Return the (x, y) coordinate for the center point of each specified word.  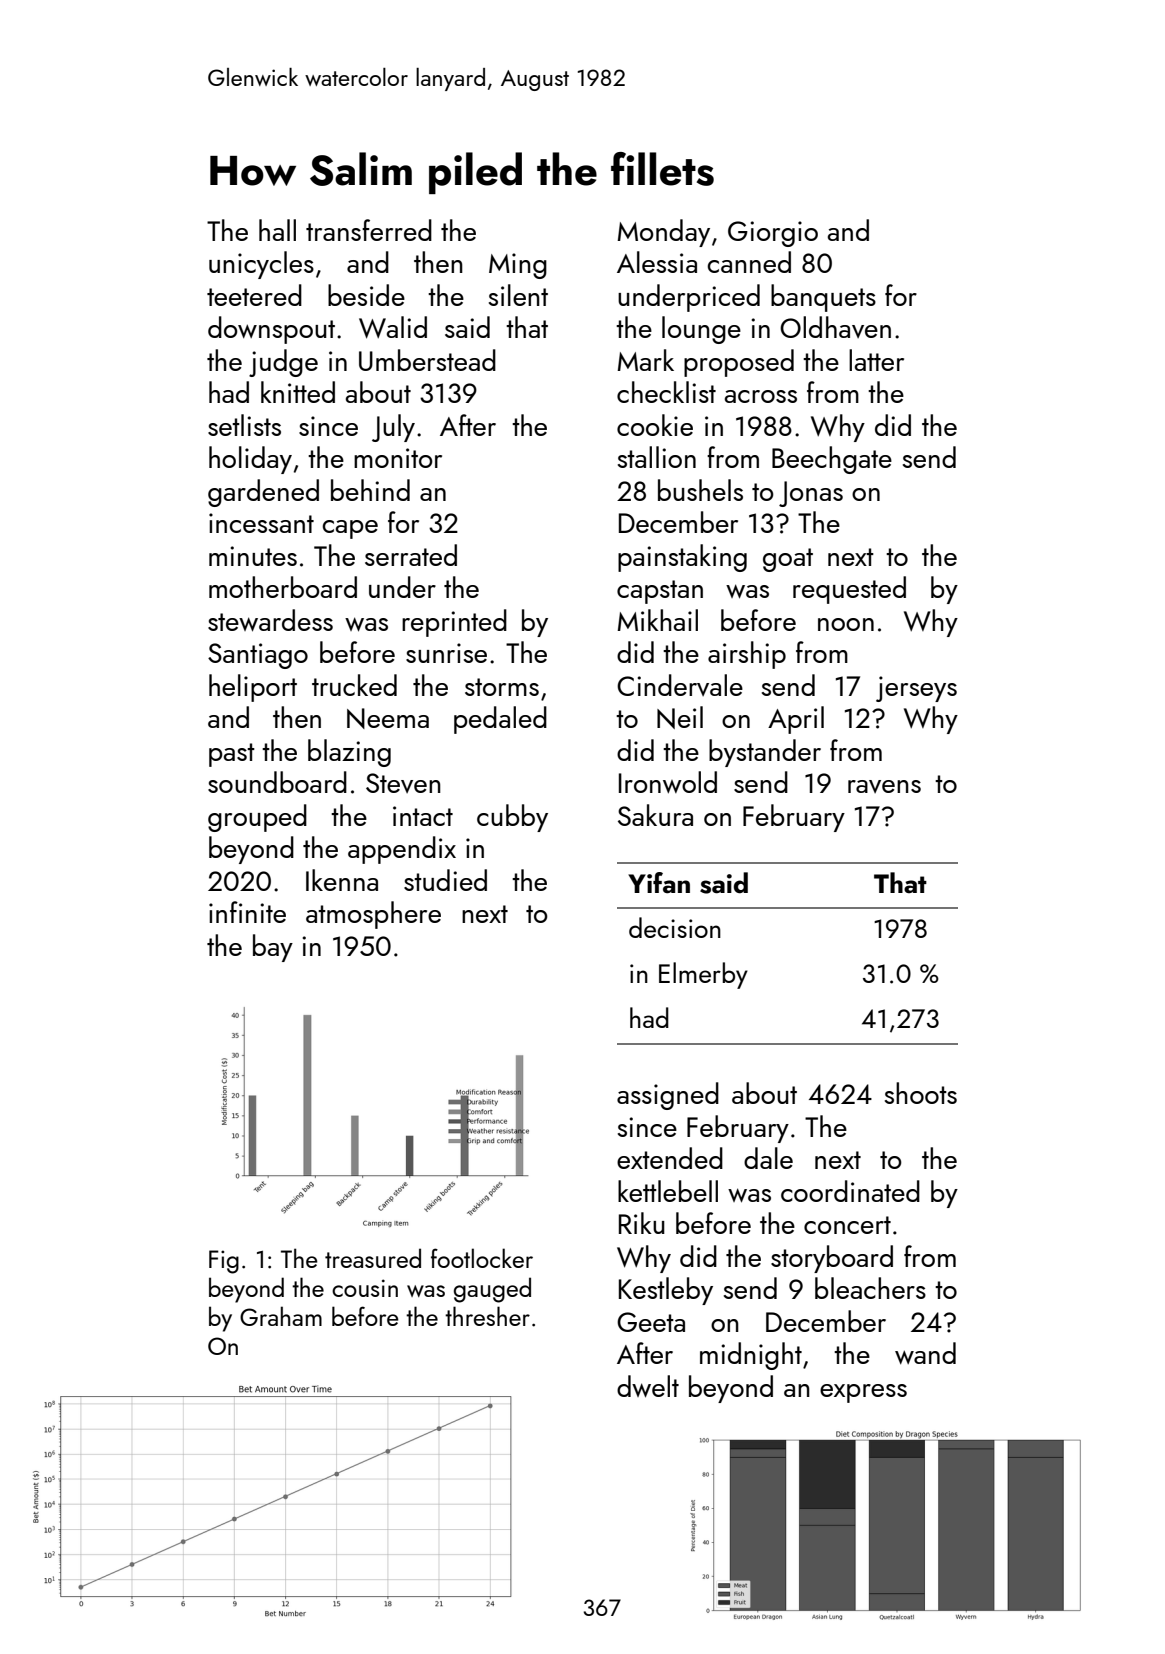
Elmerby (703, 975)
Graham (281, 1316)
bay (273, 948)
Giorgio (773, 234)
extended (670, 1158)
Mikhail (657, 620)
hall (277, 230)
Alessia (657, 262)
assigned (668, 1096)
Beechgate (832, 460)
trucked (354, 685)
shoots (921, 1093)
